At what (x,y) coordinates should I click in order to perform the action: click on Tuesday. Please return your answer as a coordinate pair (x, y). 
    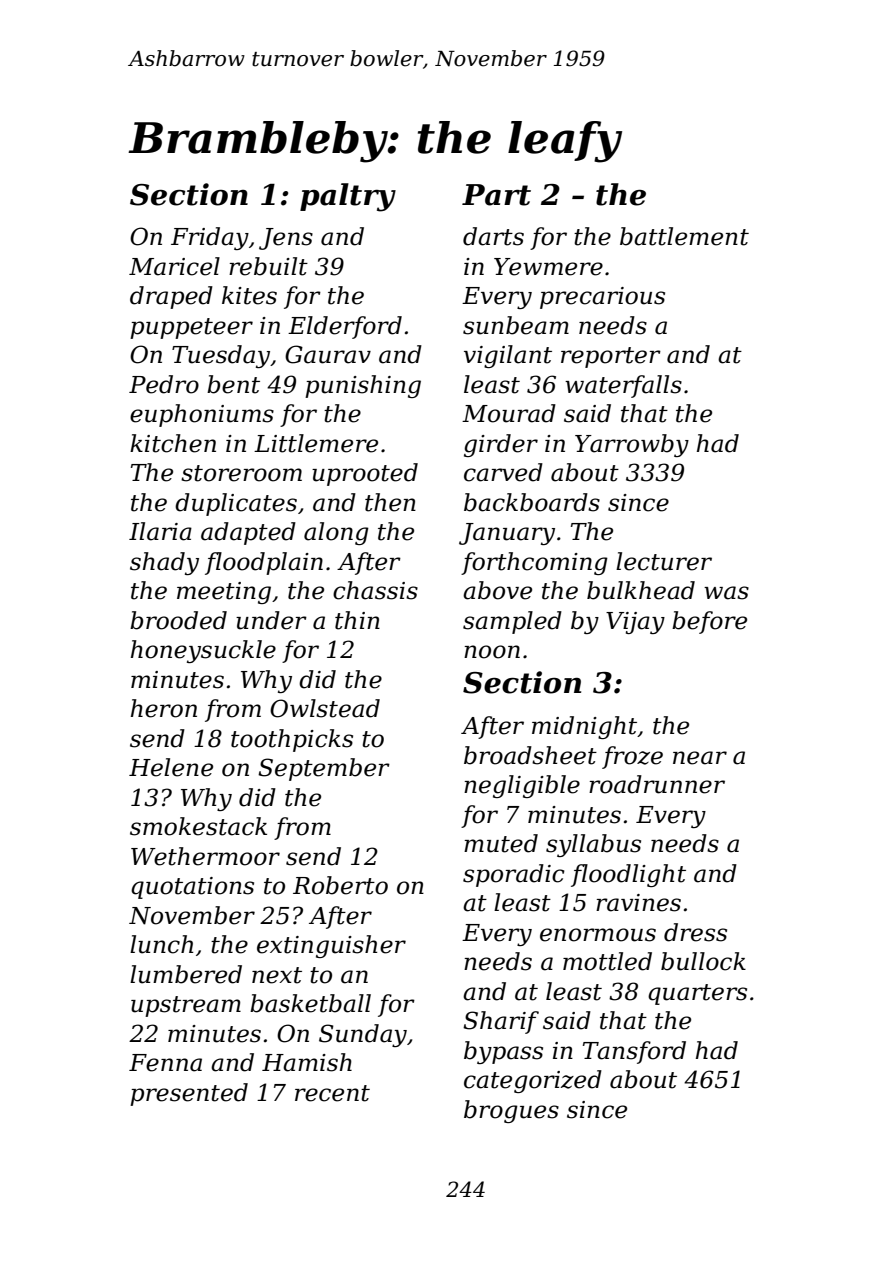
    Looking at the image, I should click on (221, 356).
